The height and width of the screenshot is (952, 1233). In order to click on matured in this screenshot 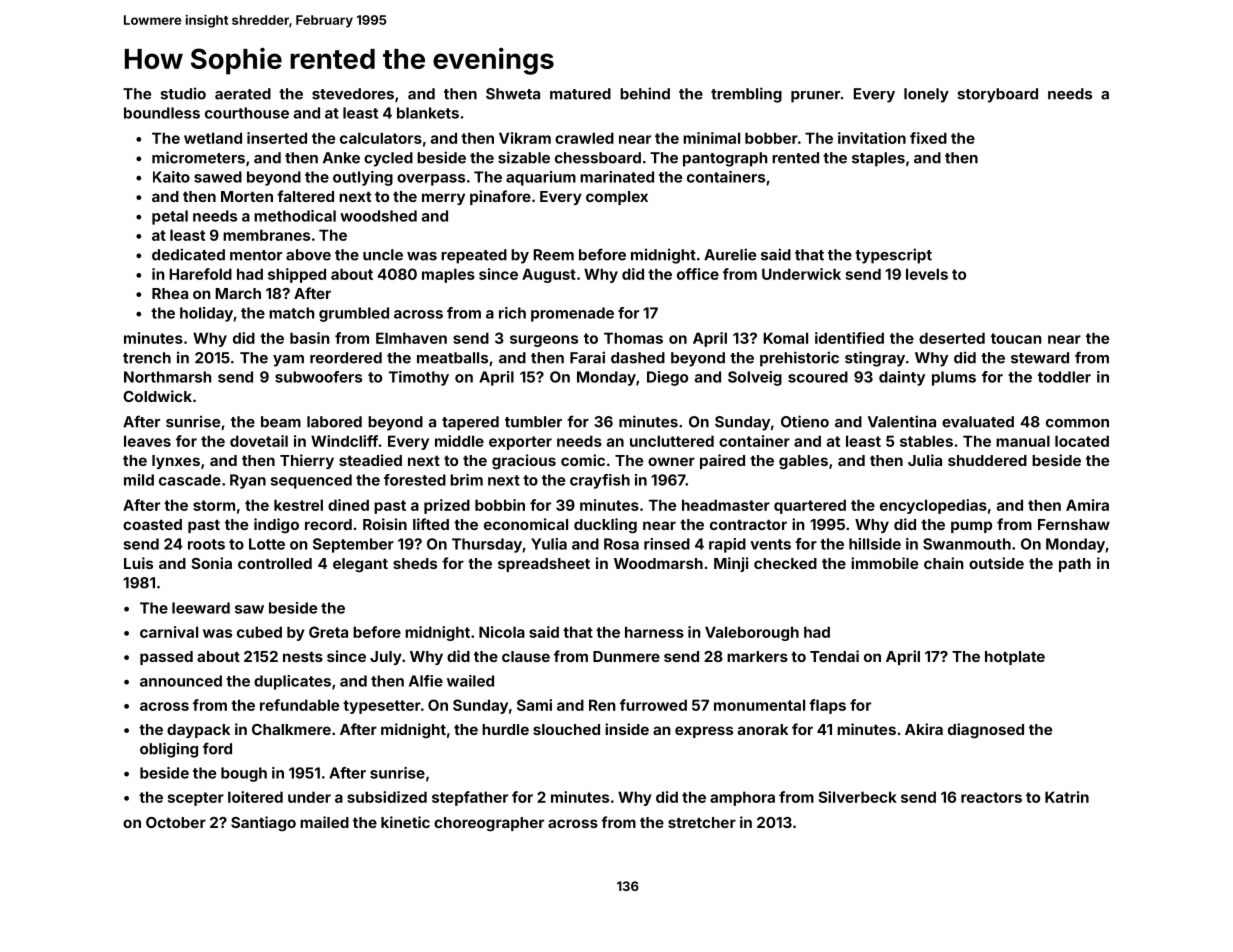, I will do `click(580, 94)`.
